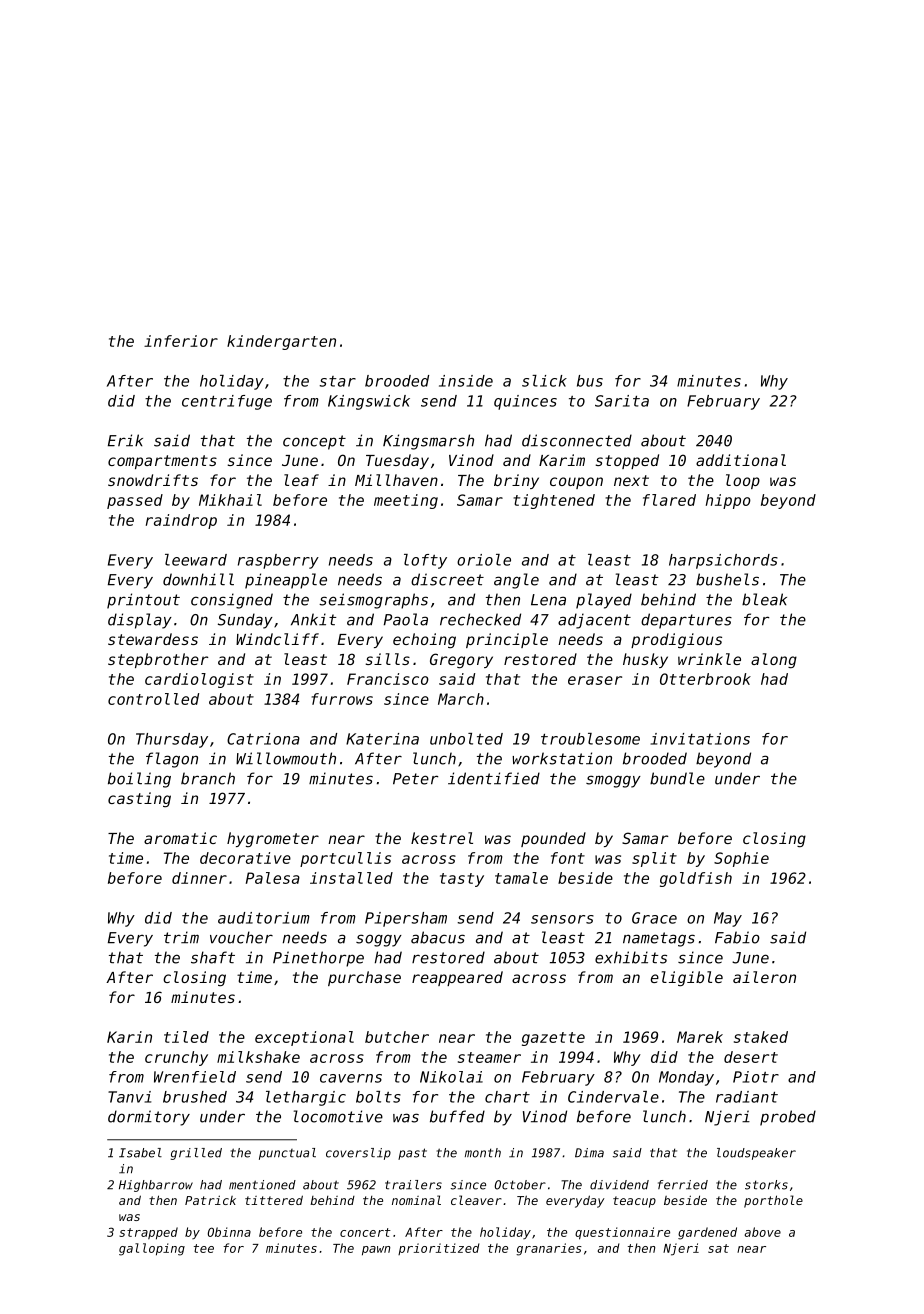  I want to click on strapped, so click(148, 1233).
